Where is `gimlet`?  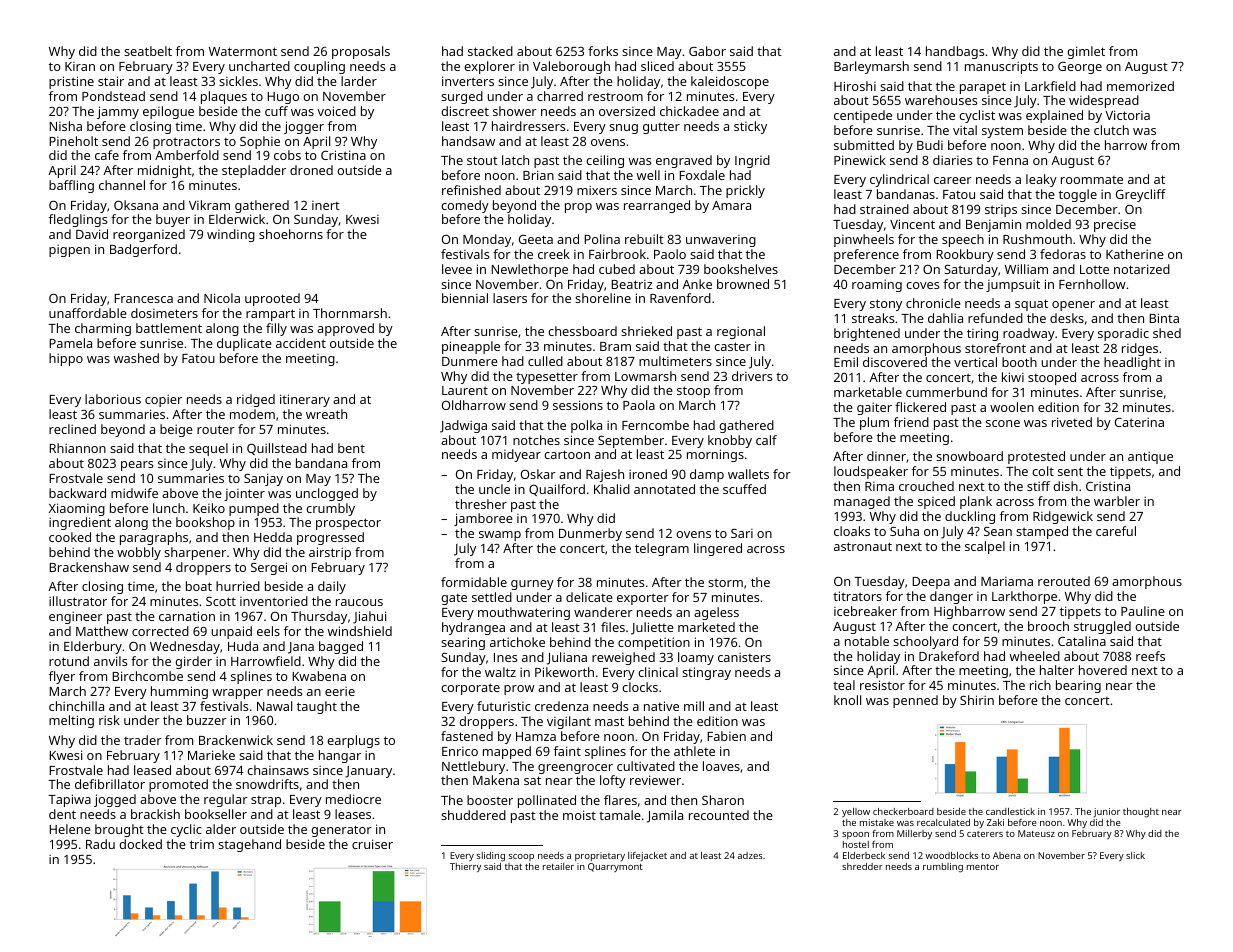
gimlet is located at coordinates (1086, 52).
